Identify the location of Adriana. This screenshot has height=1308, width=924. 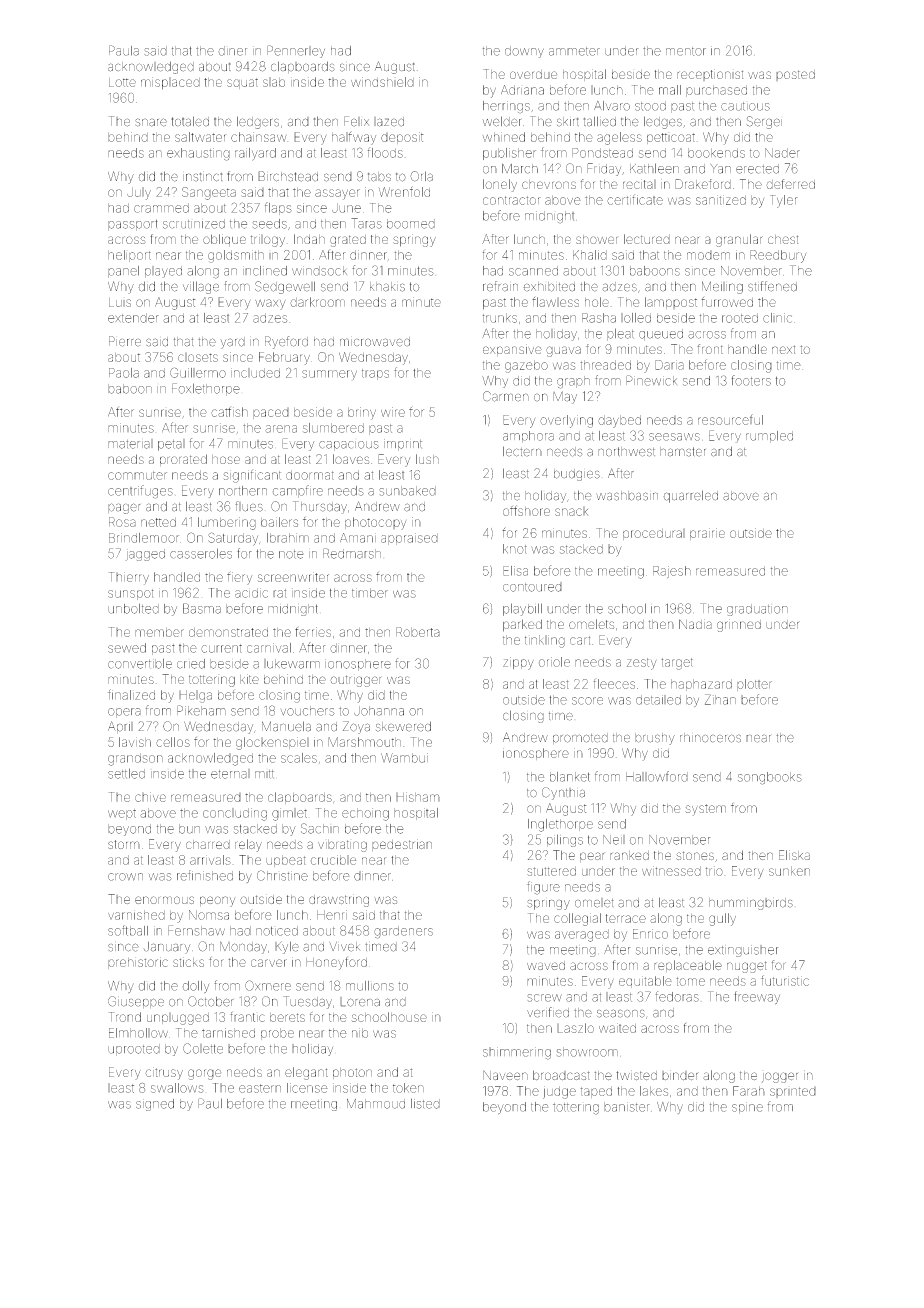
(522, 90).
